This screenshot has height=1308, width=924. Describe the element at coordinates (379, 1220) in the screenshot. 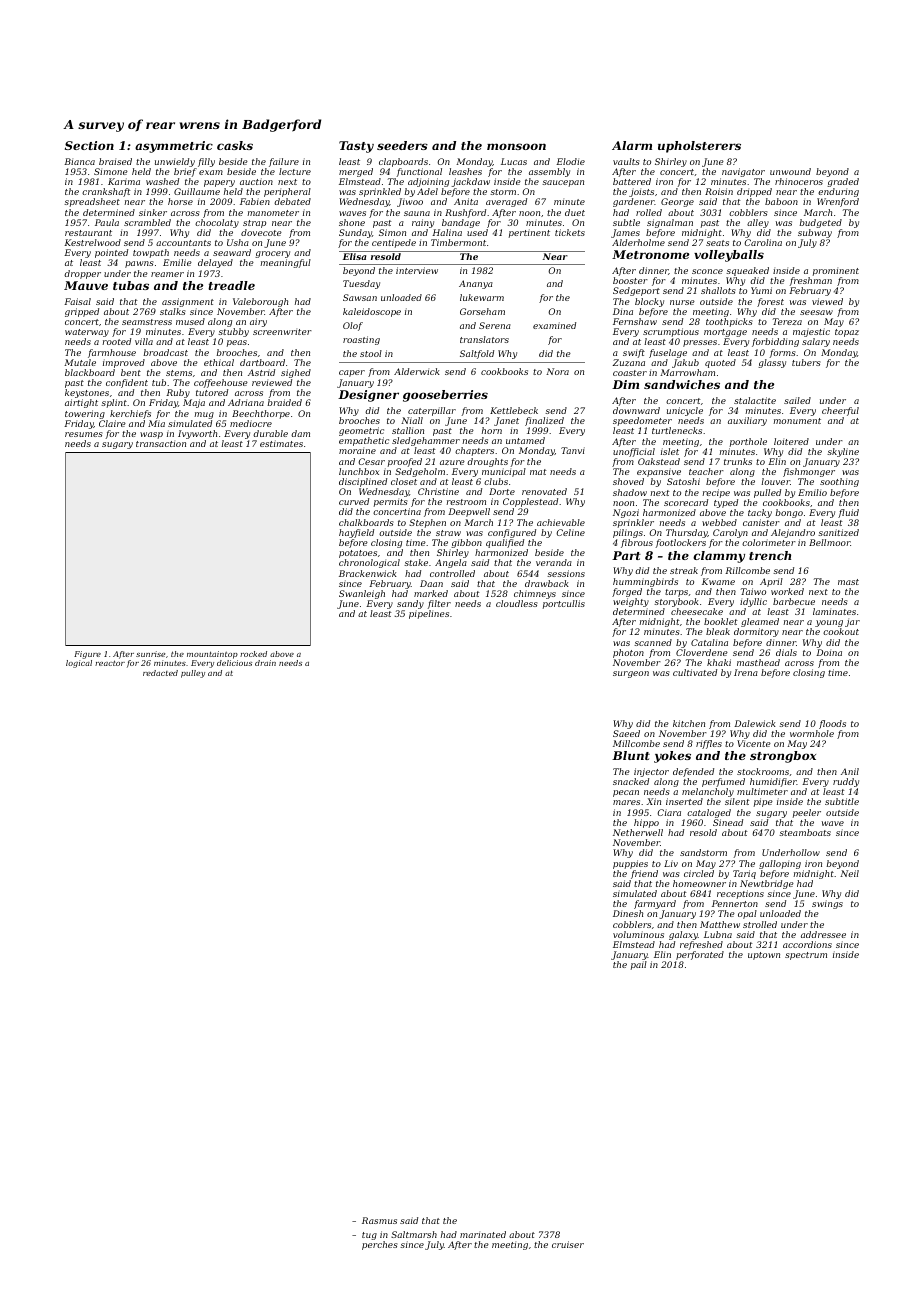

I see `Rasmus` at that location.
